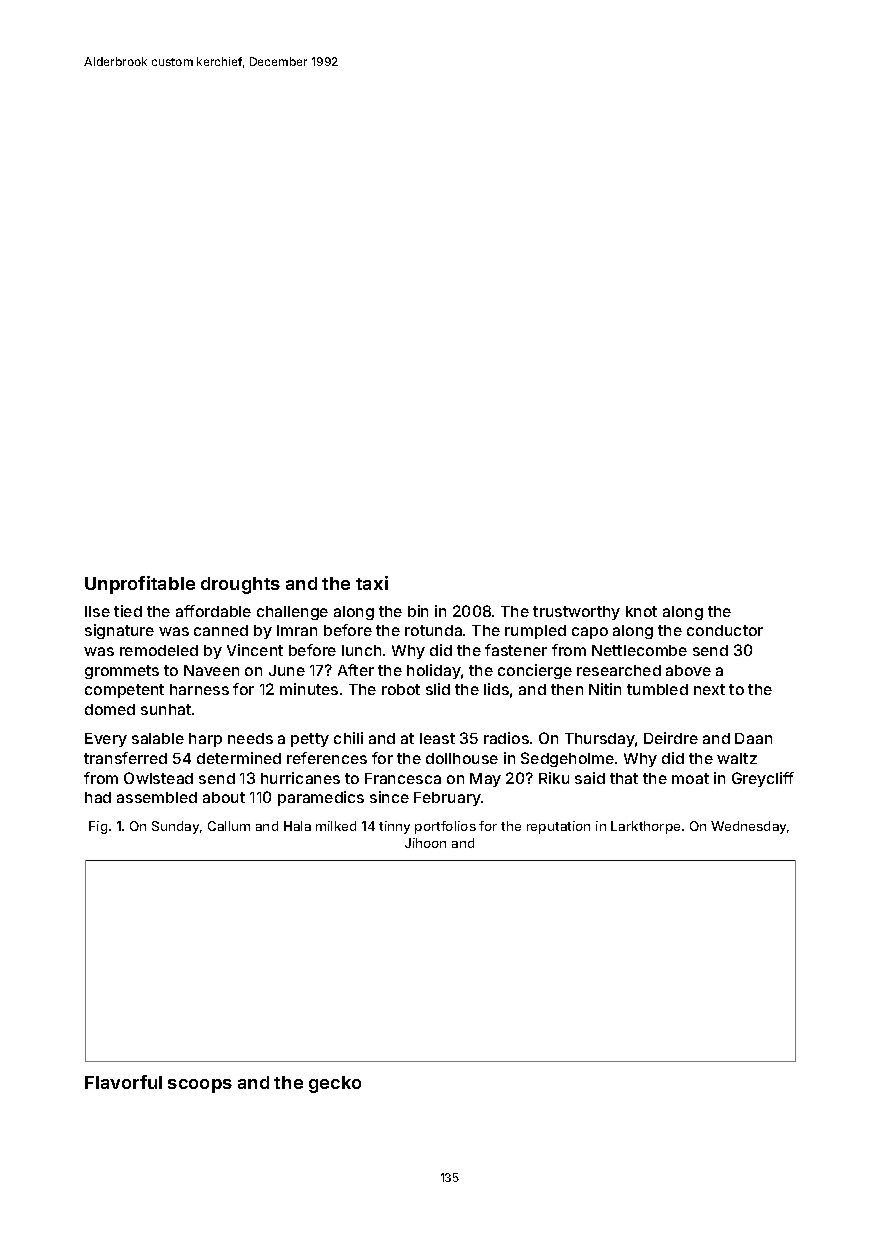 The height and width of the screenshot is (1249, 880). I want to click on Flavorful, so click(123, 1082).
